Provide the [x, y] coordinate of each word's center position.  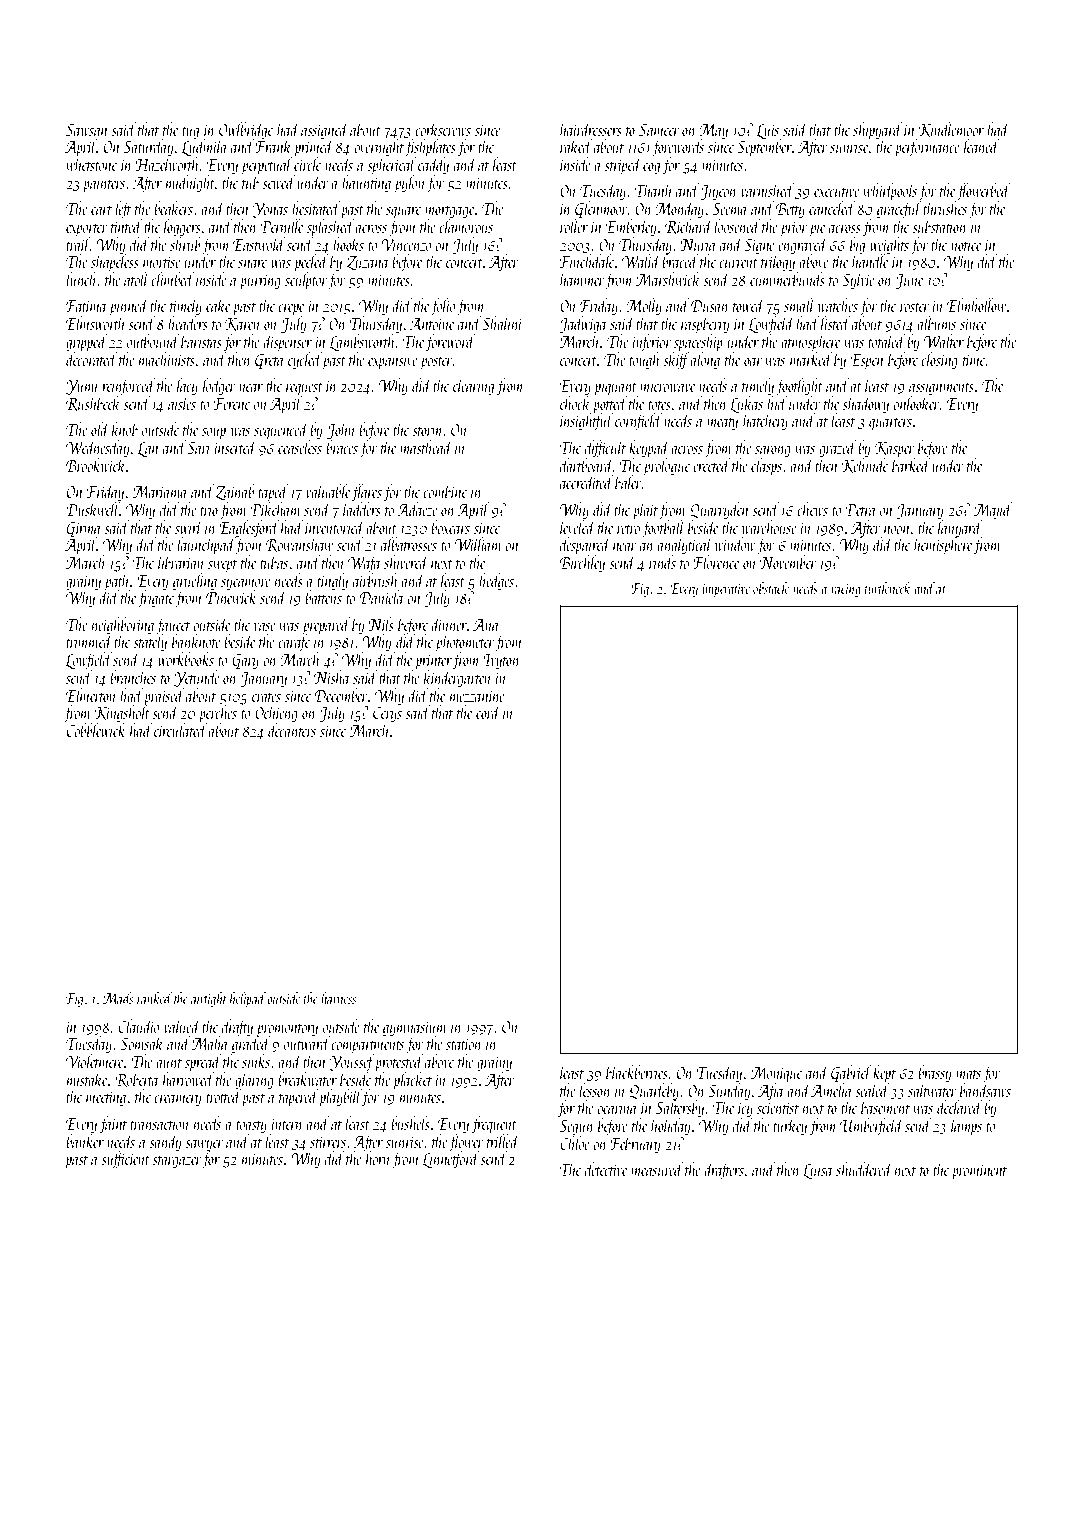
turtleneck [888, 588]
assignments [941, 388]
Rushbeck [93, 404]
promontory [287, 1030]
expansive [393, 362]
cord [488, 712]
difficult [605, 449]
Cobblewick [96, 730]
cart [101, 210]
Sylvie [858, 281]
